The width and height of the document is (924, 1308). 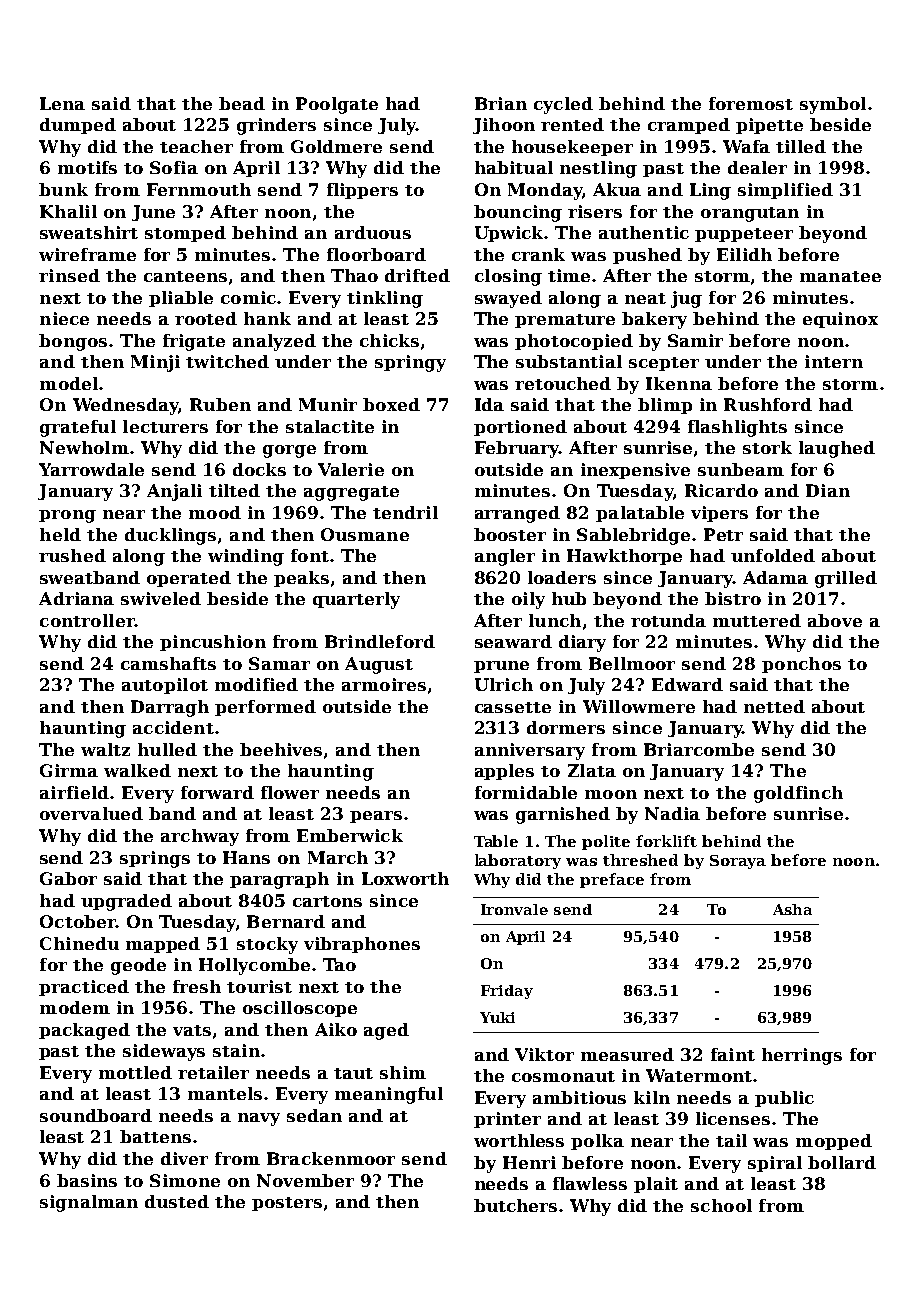 What do you see at coordinates (181, 299) in the document?
I see `pliable` at bounding box center [181, 299].
